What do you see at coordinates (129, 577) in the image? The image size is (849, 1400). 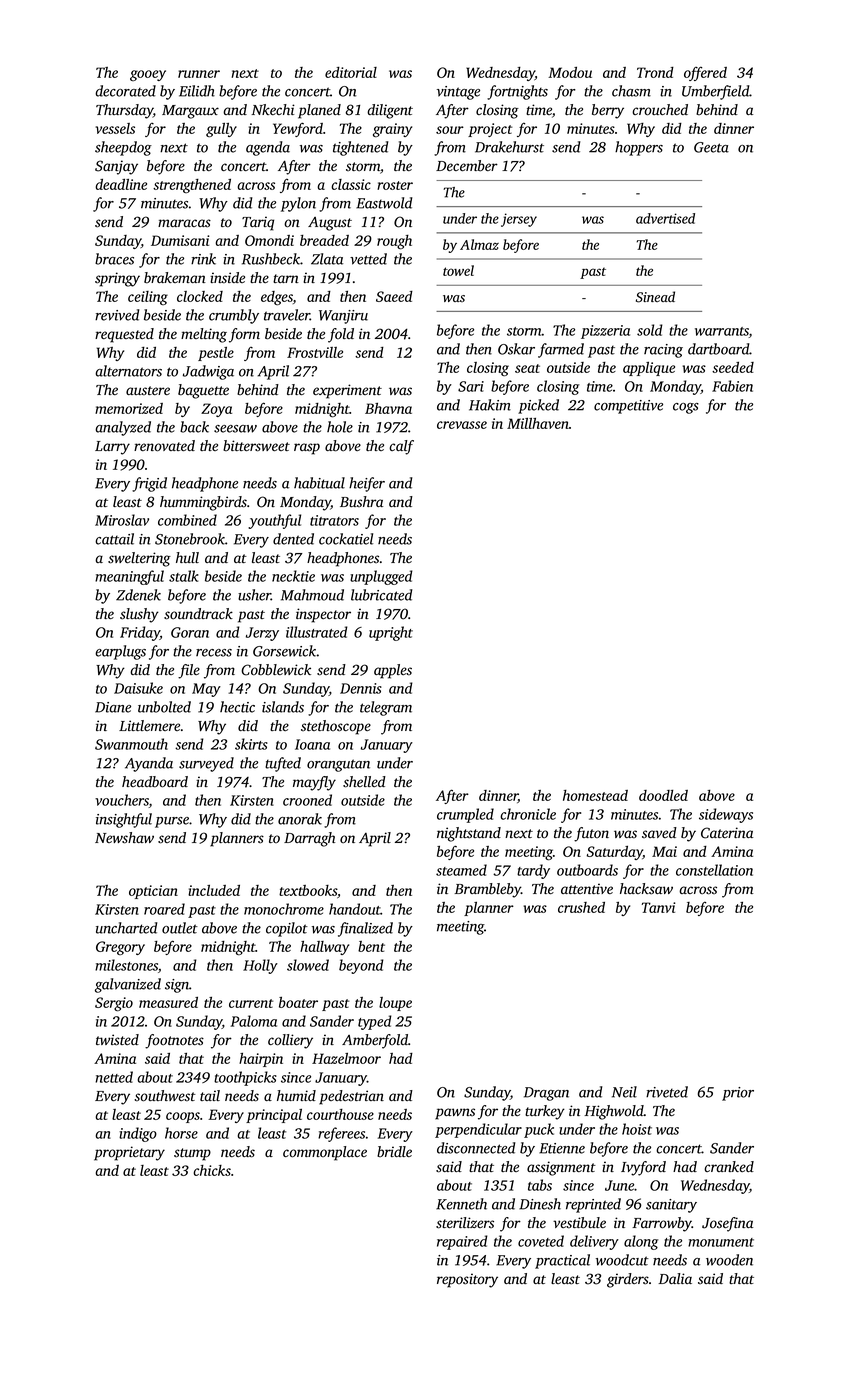 I see `meaningful` at bounding box center [129, 577].
